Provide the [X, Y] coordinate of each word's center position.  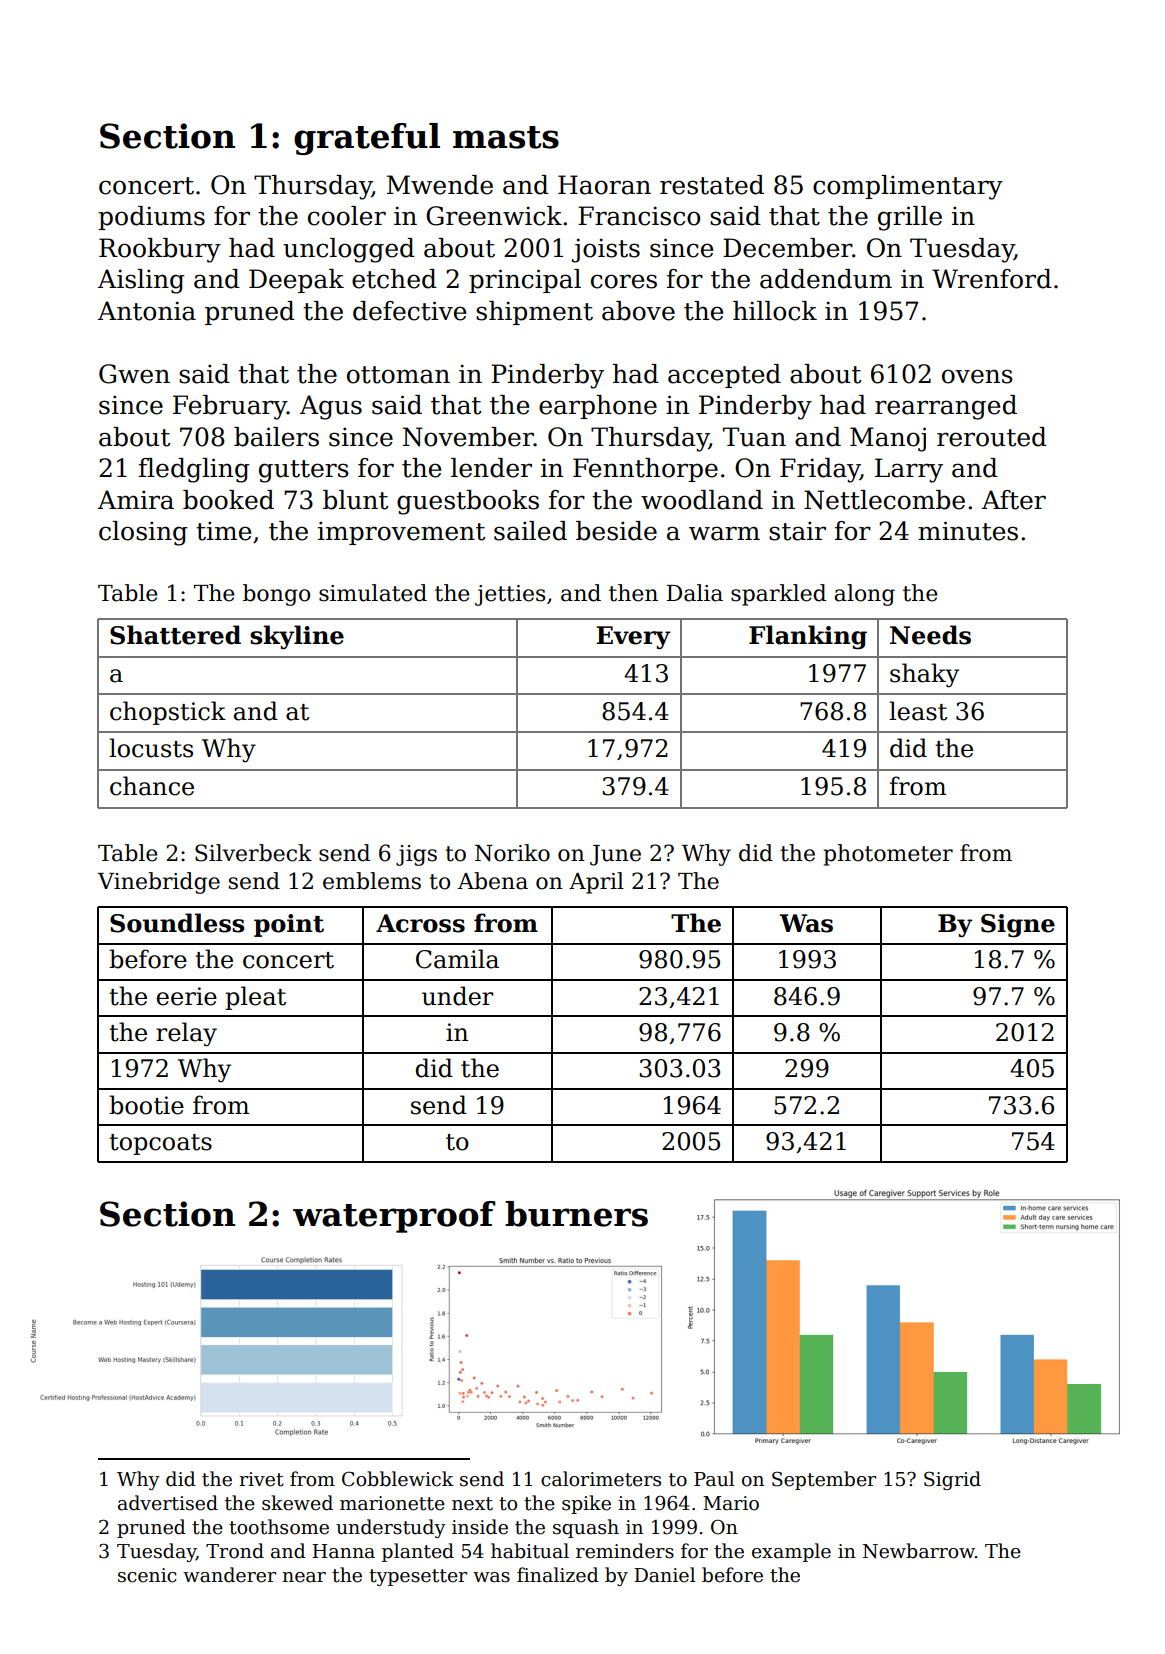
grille [910, 218]
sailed [530, 531]
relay [186, 1034]
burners [576, 1214]
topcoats [160, 1144]
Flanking [808, 637]
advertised [168, 1503]
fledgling [194, 470]
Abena [493, 881]
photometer [888, 855]
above [638, 311]
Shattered [175, 635]
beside [616, 531]
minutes [968, 531]
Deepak [296, 281]
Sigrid [952, 1480]
